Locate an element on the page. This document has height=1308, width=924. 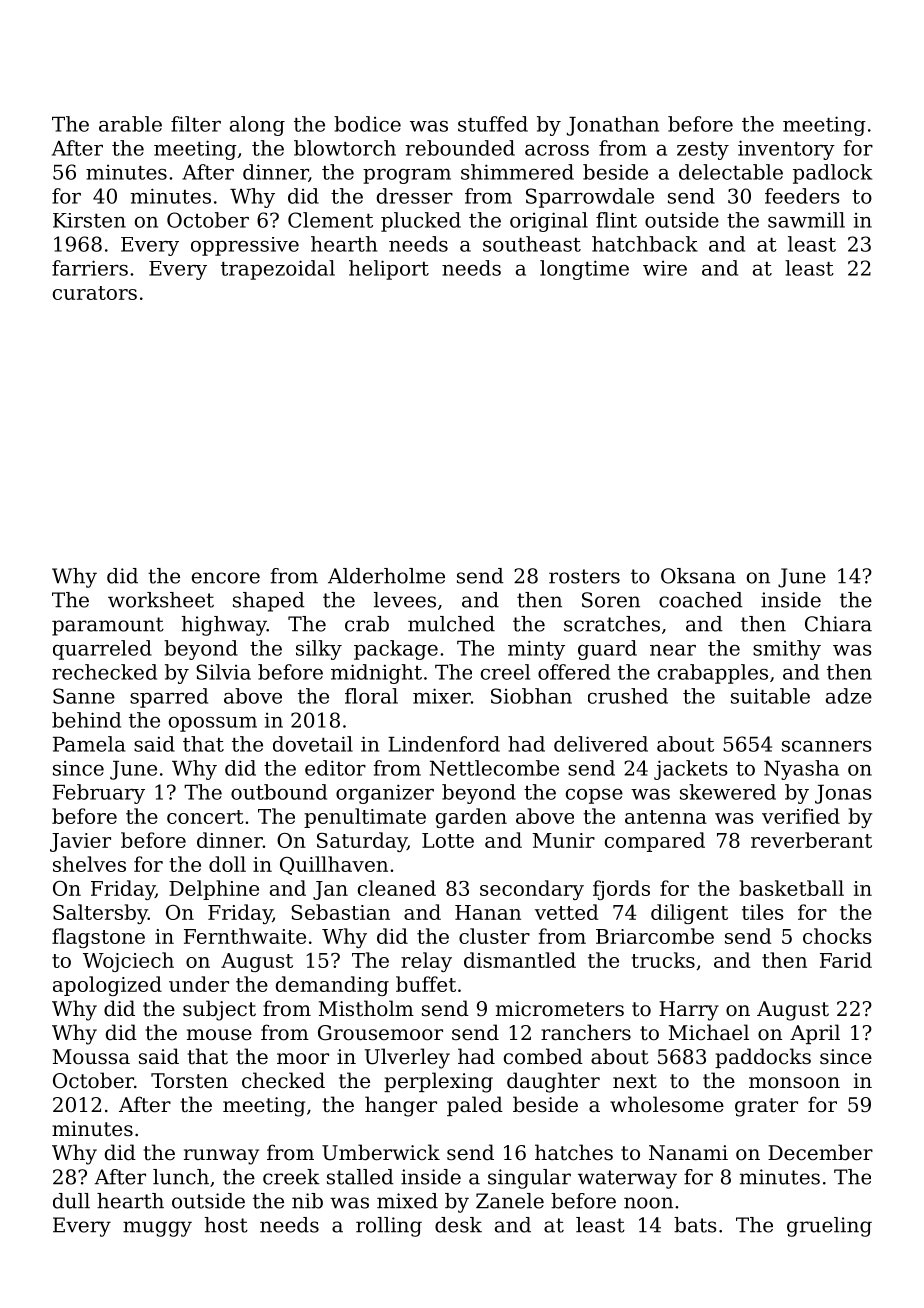
copse is located at coordinates (594, 796).
